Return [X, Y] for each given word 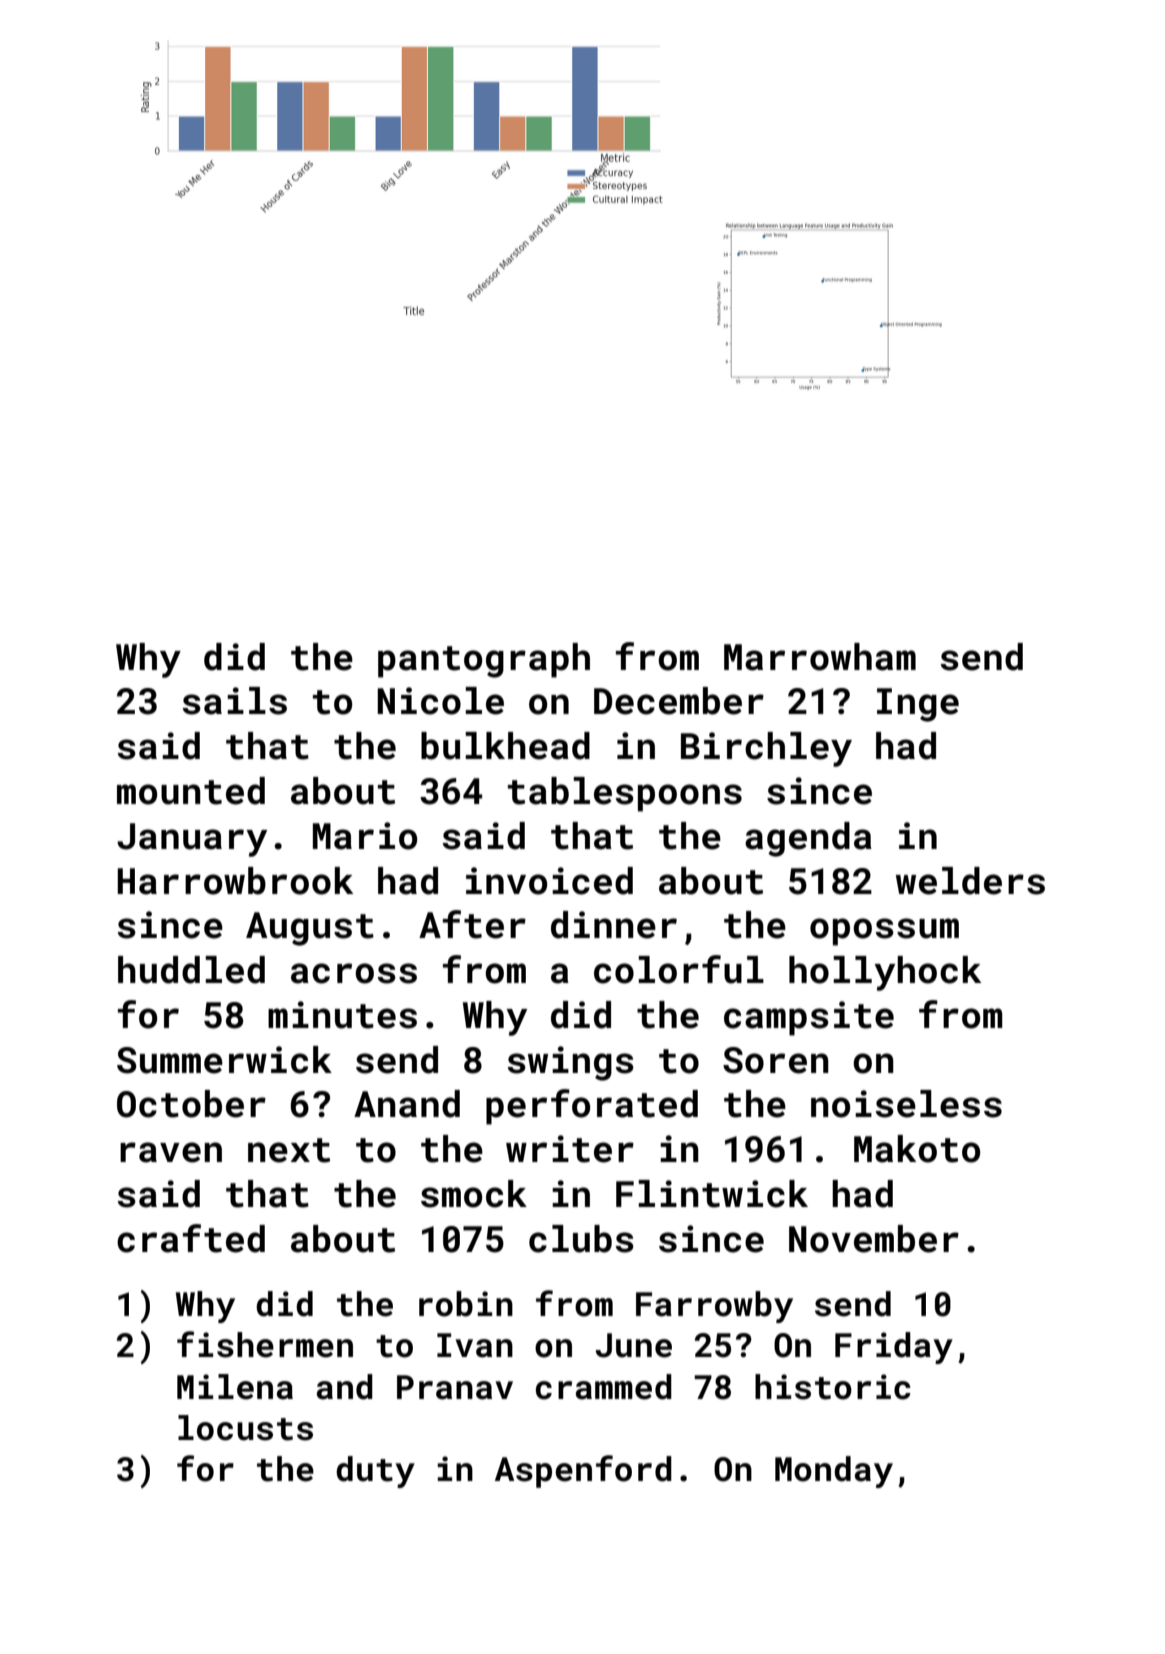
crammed [604, 1387]
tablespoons [625, 794]
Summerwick [224, 1060]
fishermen [265, 1344]
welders [970, 881]
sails [235, 701]
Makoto [917, 1149]
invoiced [549, 881]
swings [571, 1063]
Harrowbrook [235, 881]
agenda [808, 839]
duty [375, 1472]
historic [833, 1387]
